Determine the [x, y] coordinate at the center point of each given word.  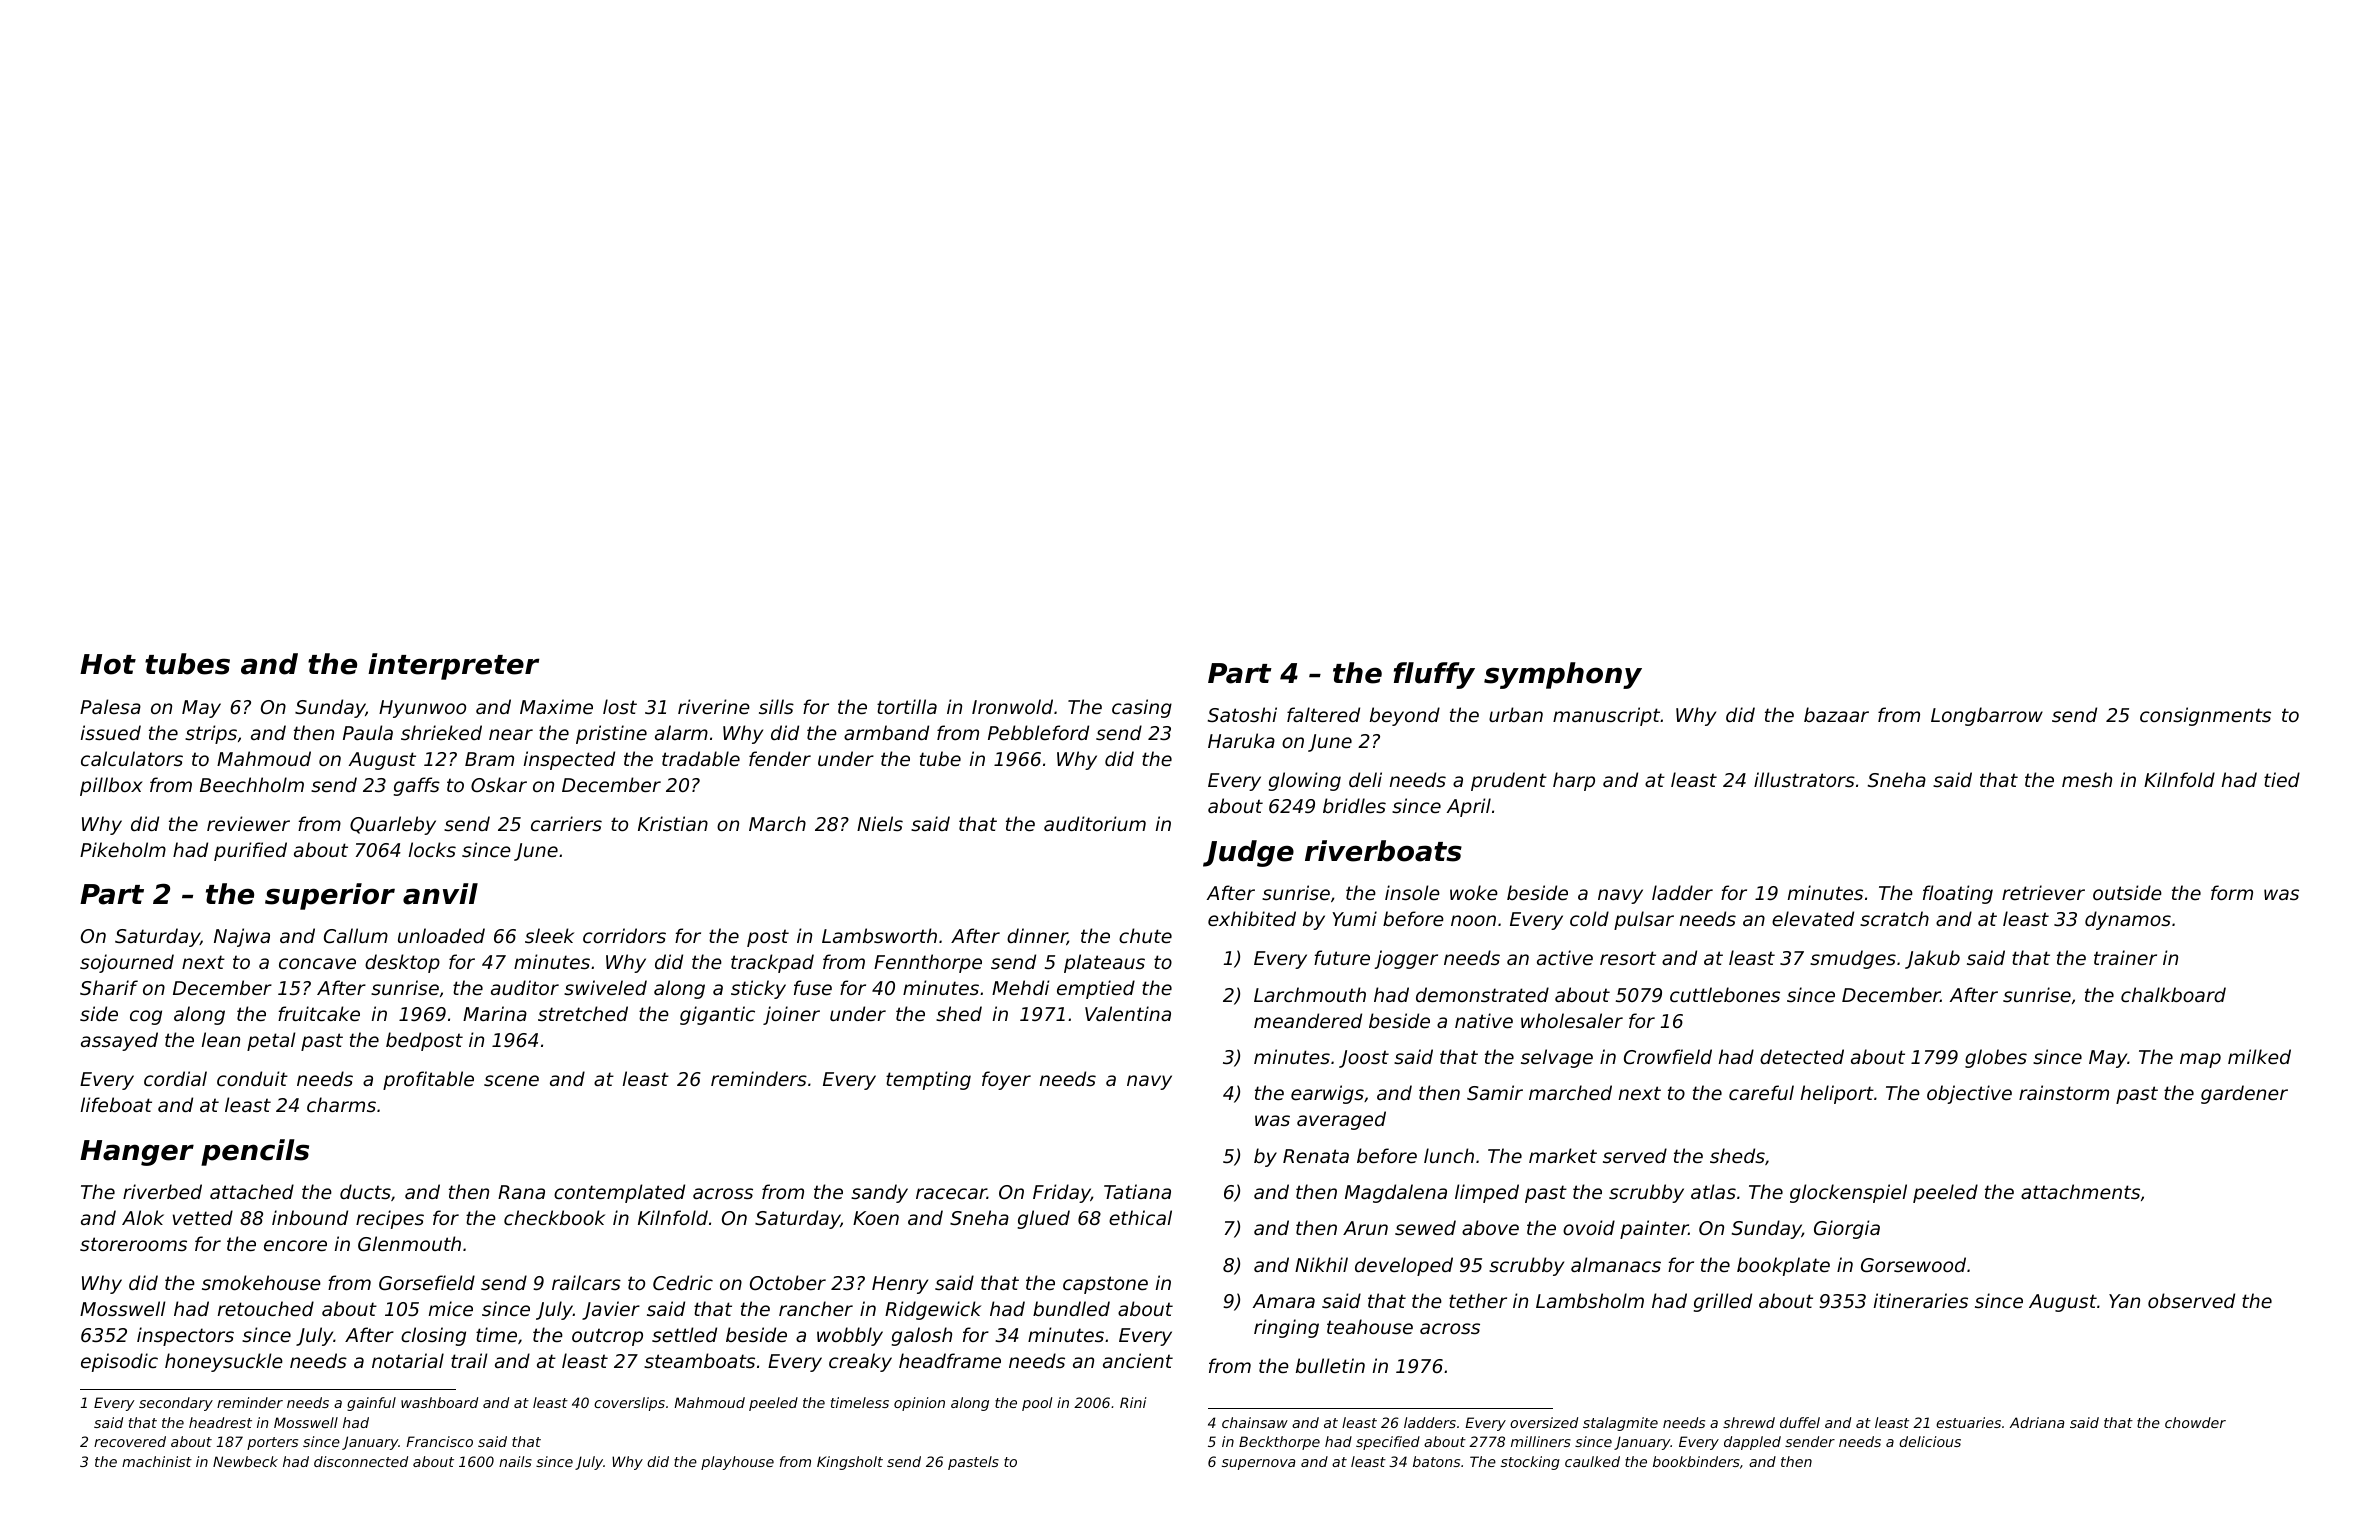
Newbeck [245, 1461]
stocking [1530, 1463]
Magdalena [1396, 1193]
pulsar [1644, 920]
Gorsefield [427, 1282]
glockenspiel [1848, 1193]
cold [1589, 918]
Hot [108, 664]
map [2200, 1060]
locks [432, 849]
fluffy [1434, 675]
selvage [1557, 1058]
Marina [495, 1013]
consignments [2205, 716]
